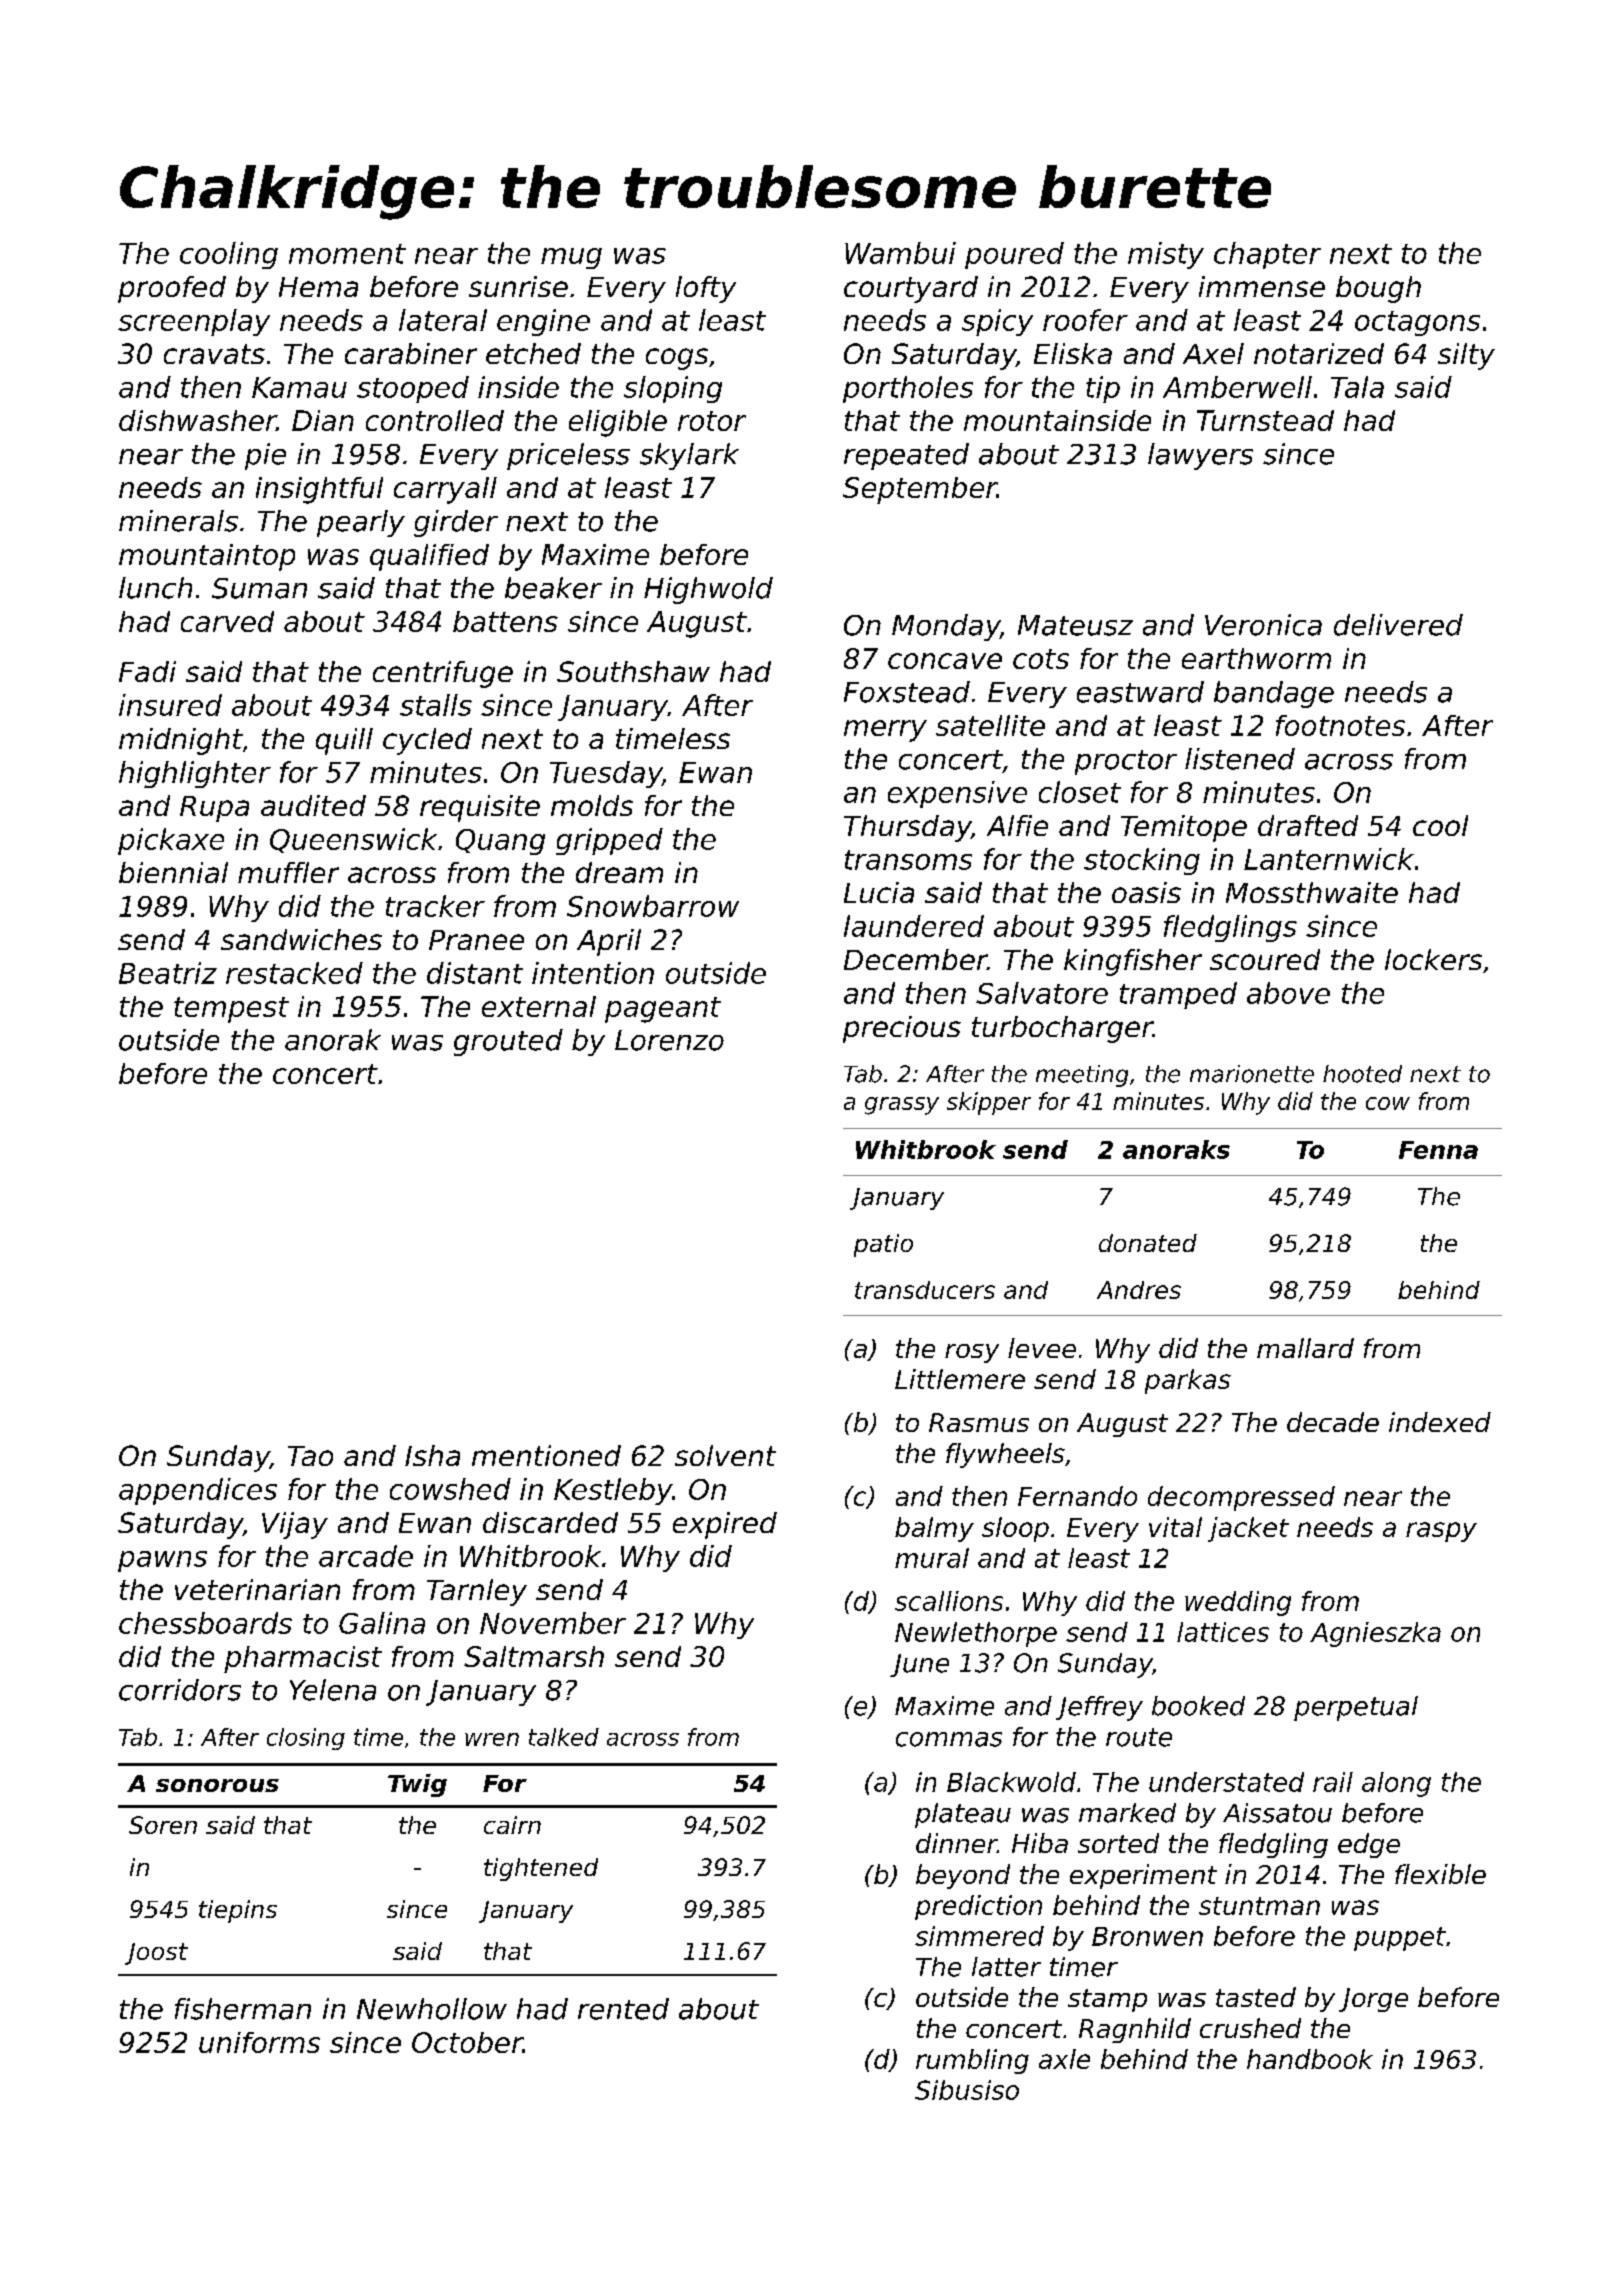 The image size is (1620, 2292). What do you see at coordinates (613, 1491) in the screenshot?
I see `Kestleby` at bounding box center [613, 1491].
